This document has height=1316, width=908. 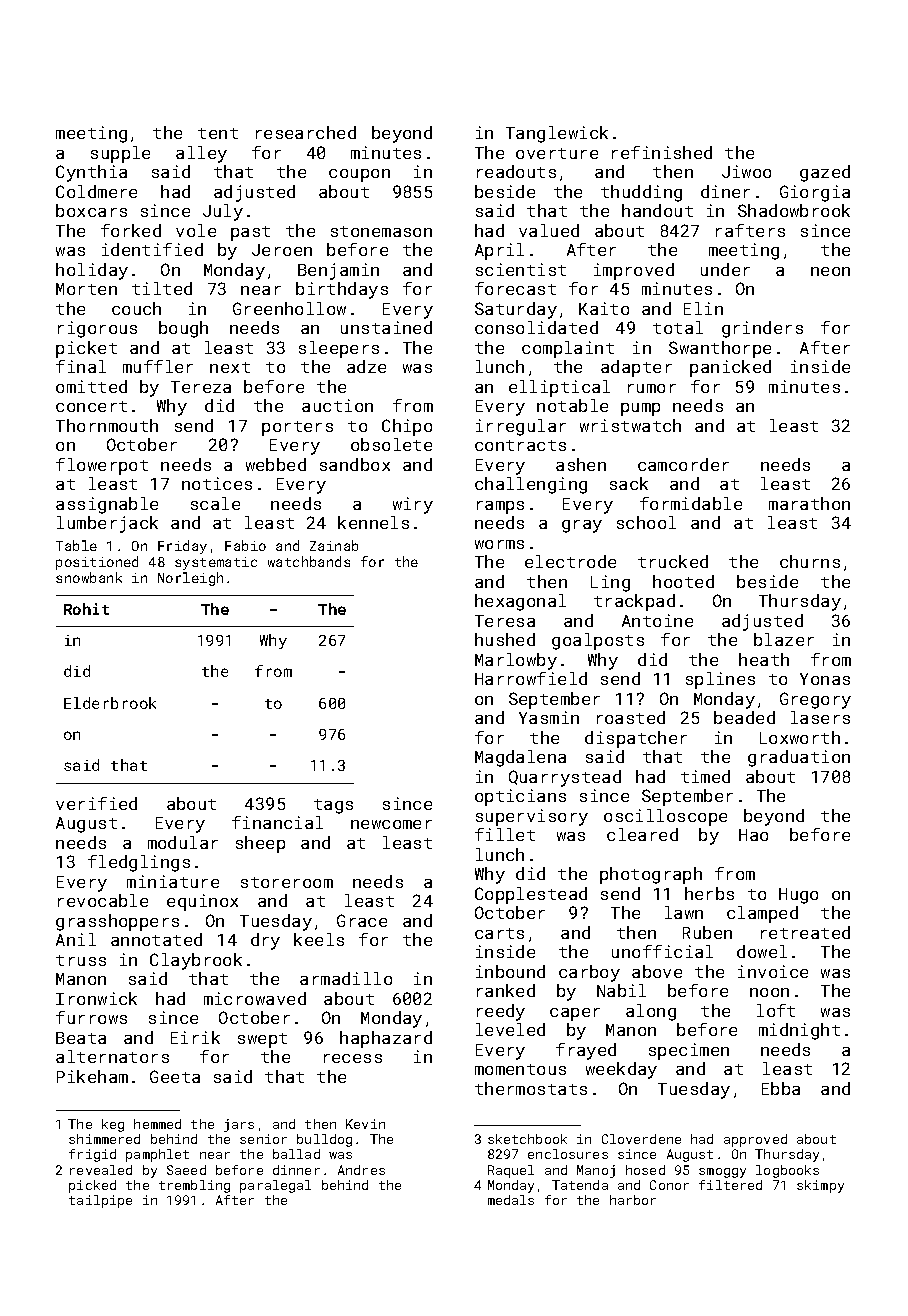 What do you see at coordinates (641, 1139) in the document?
I see `Cloverdene` at bounding box center [641, 1139].
